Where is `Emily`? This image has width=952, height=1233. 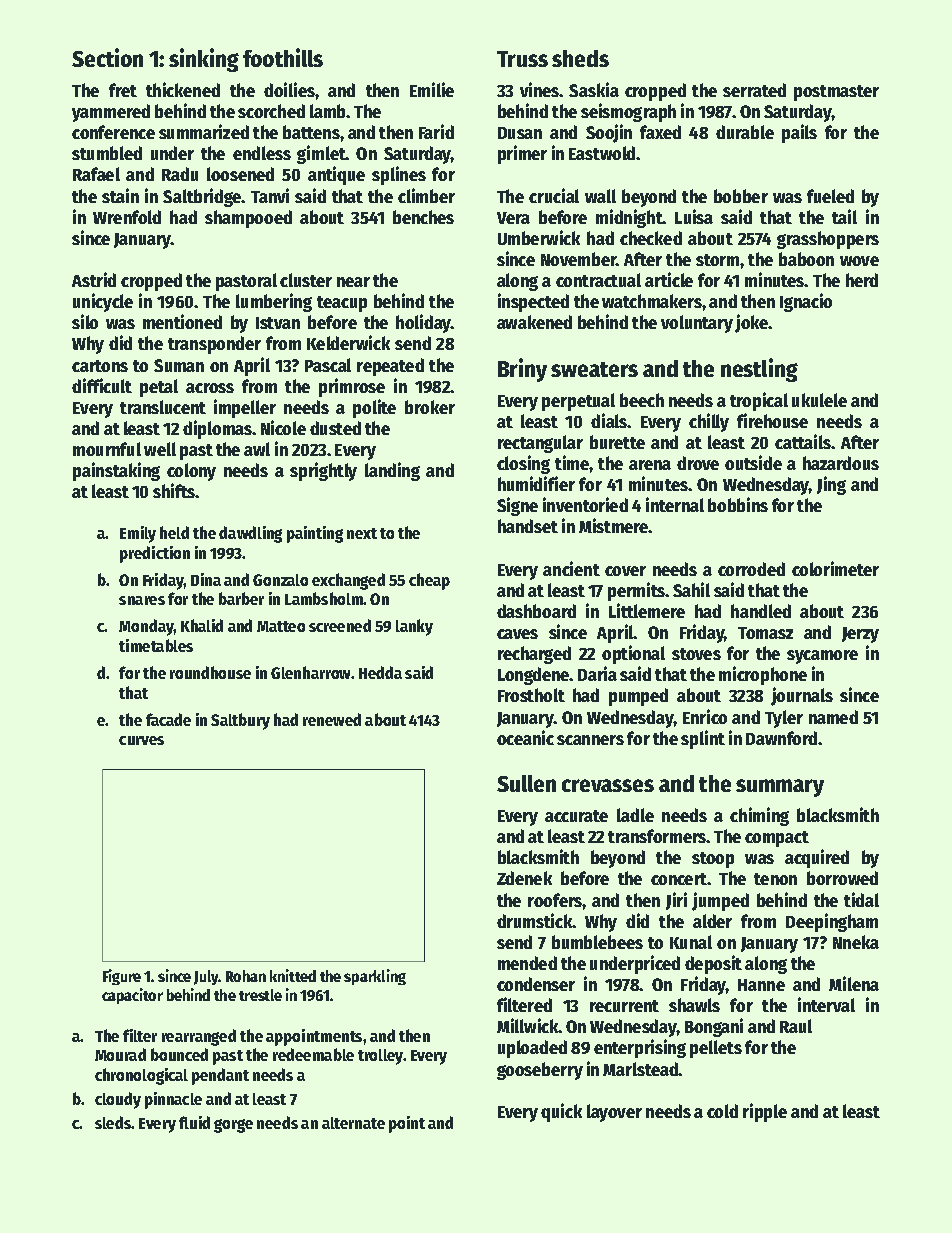
Emily is located at coordinates (138, 534).
